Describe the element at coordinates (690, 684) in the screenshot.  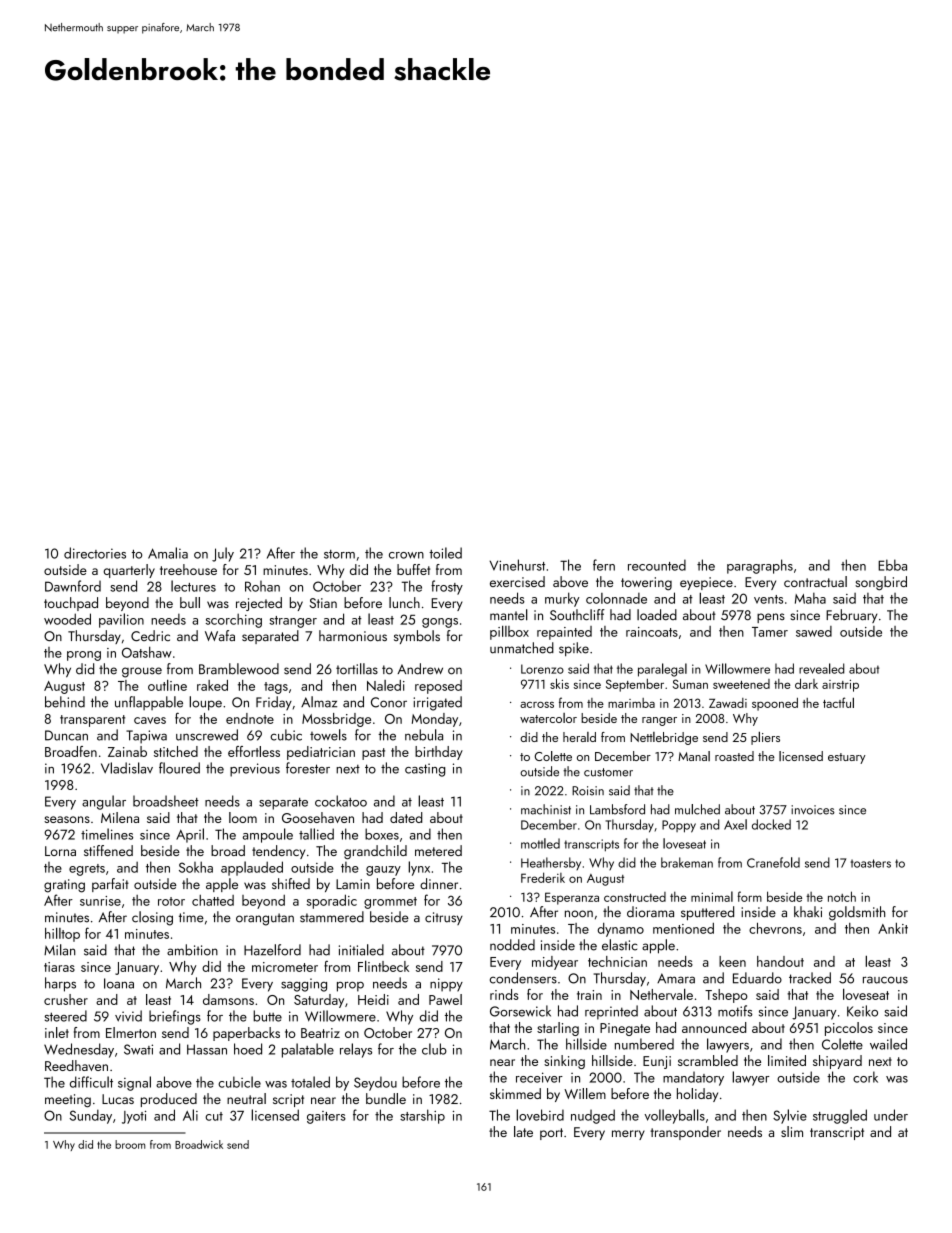
I see `Suman` at that location.
